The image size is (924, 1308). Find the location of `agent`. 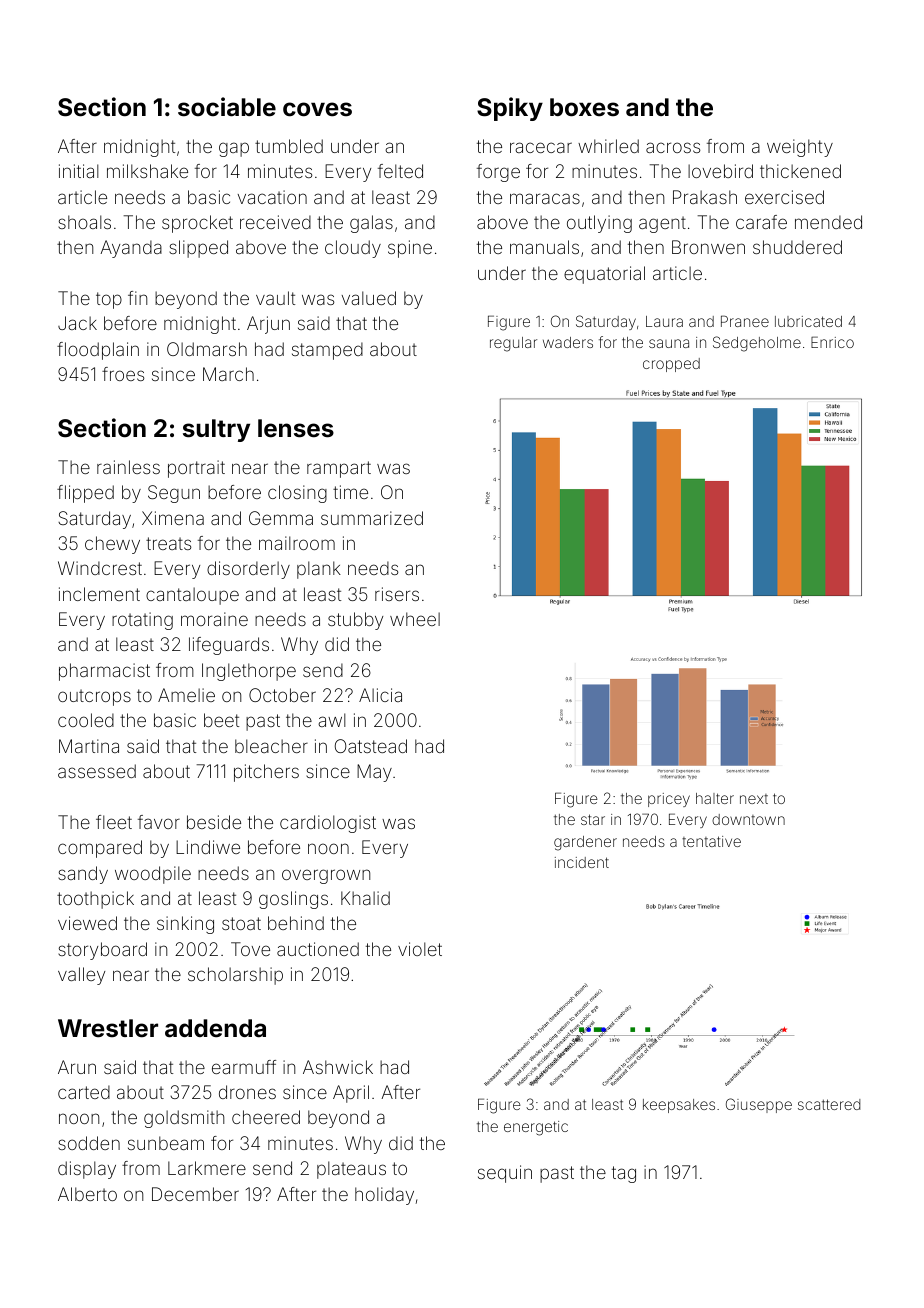

agent is located at coordinates (662, 224).
